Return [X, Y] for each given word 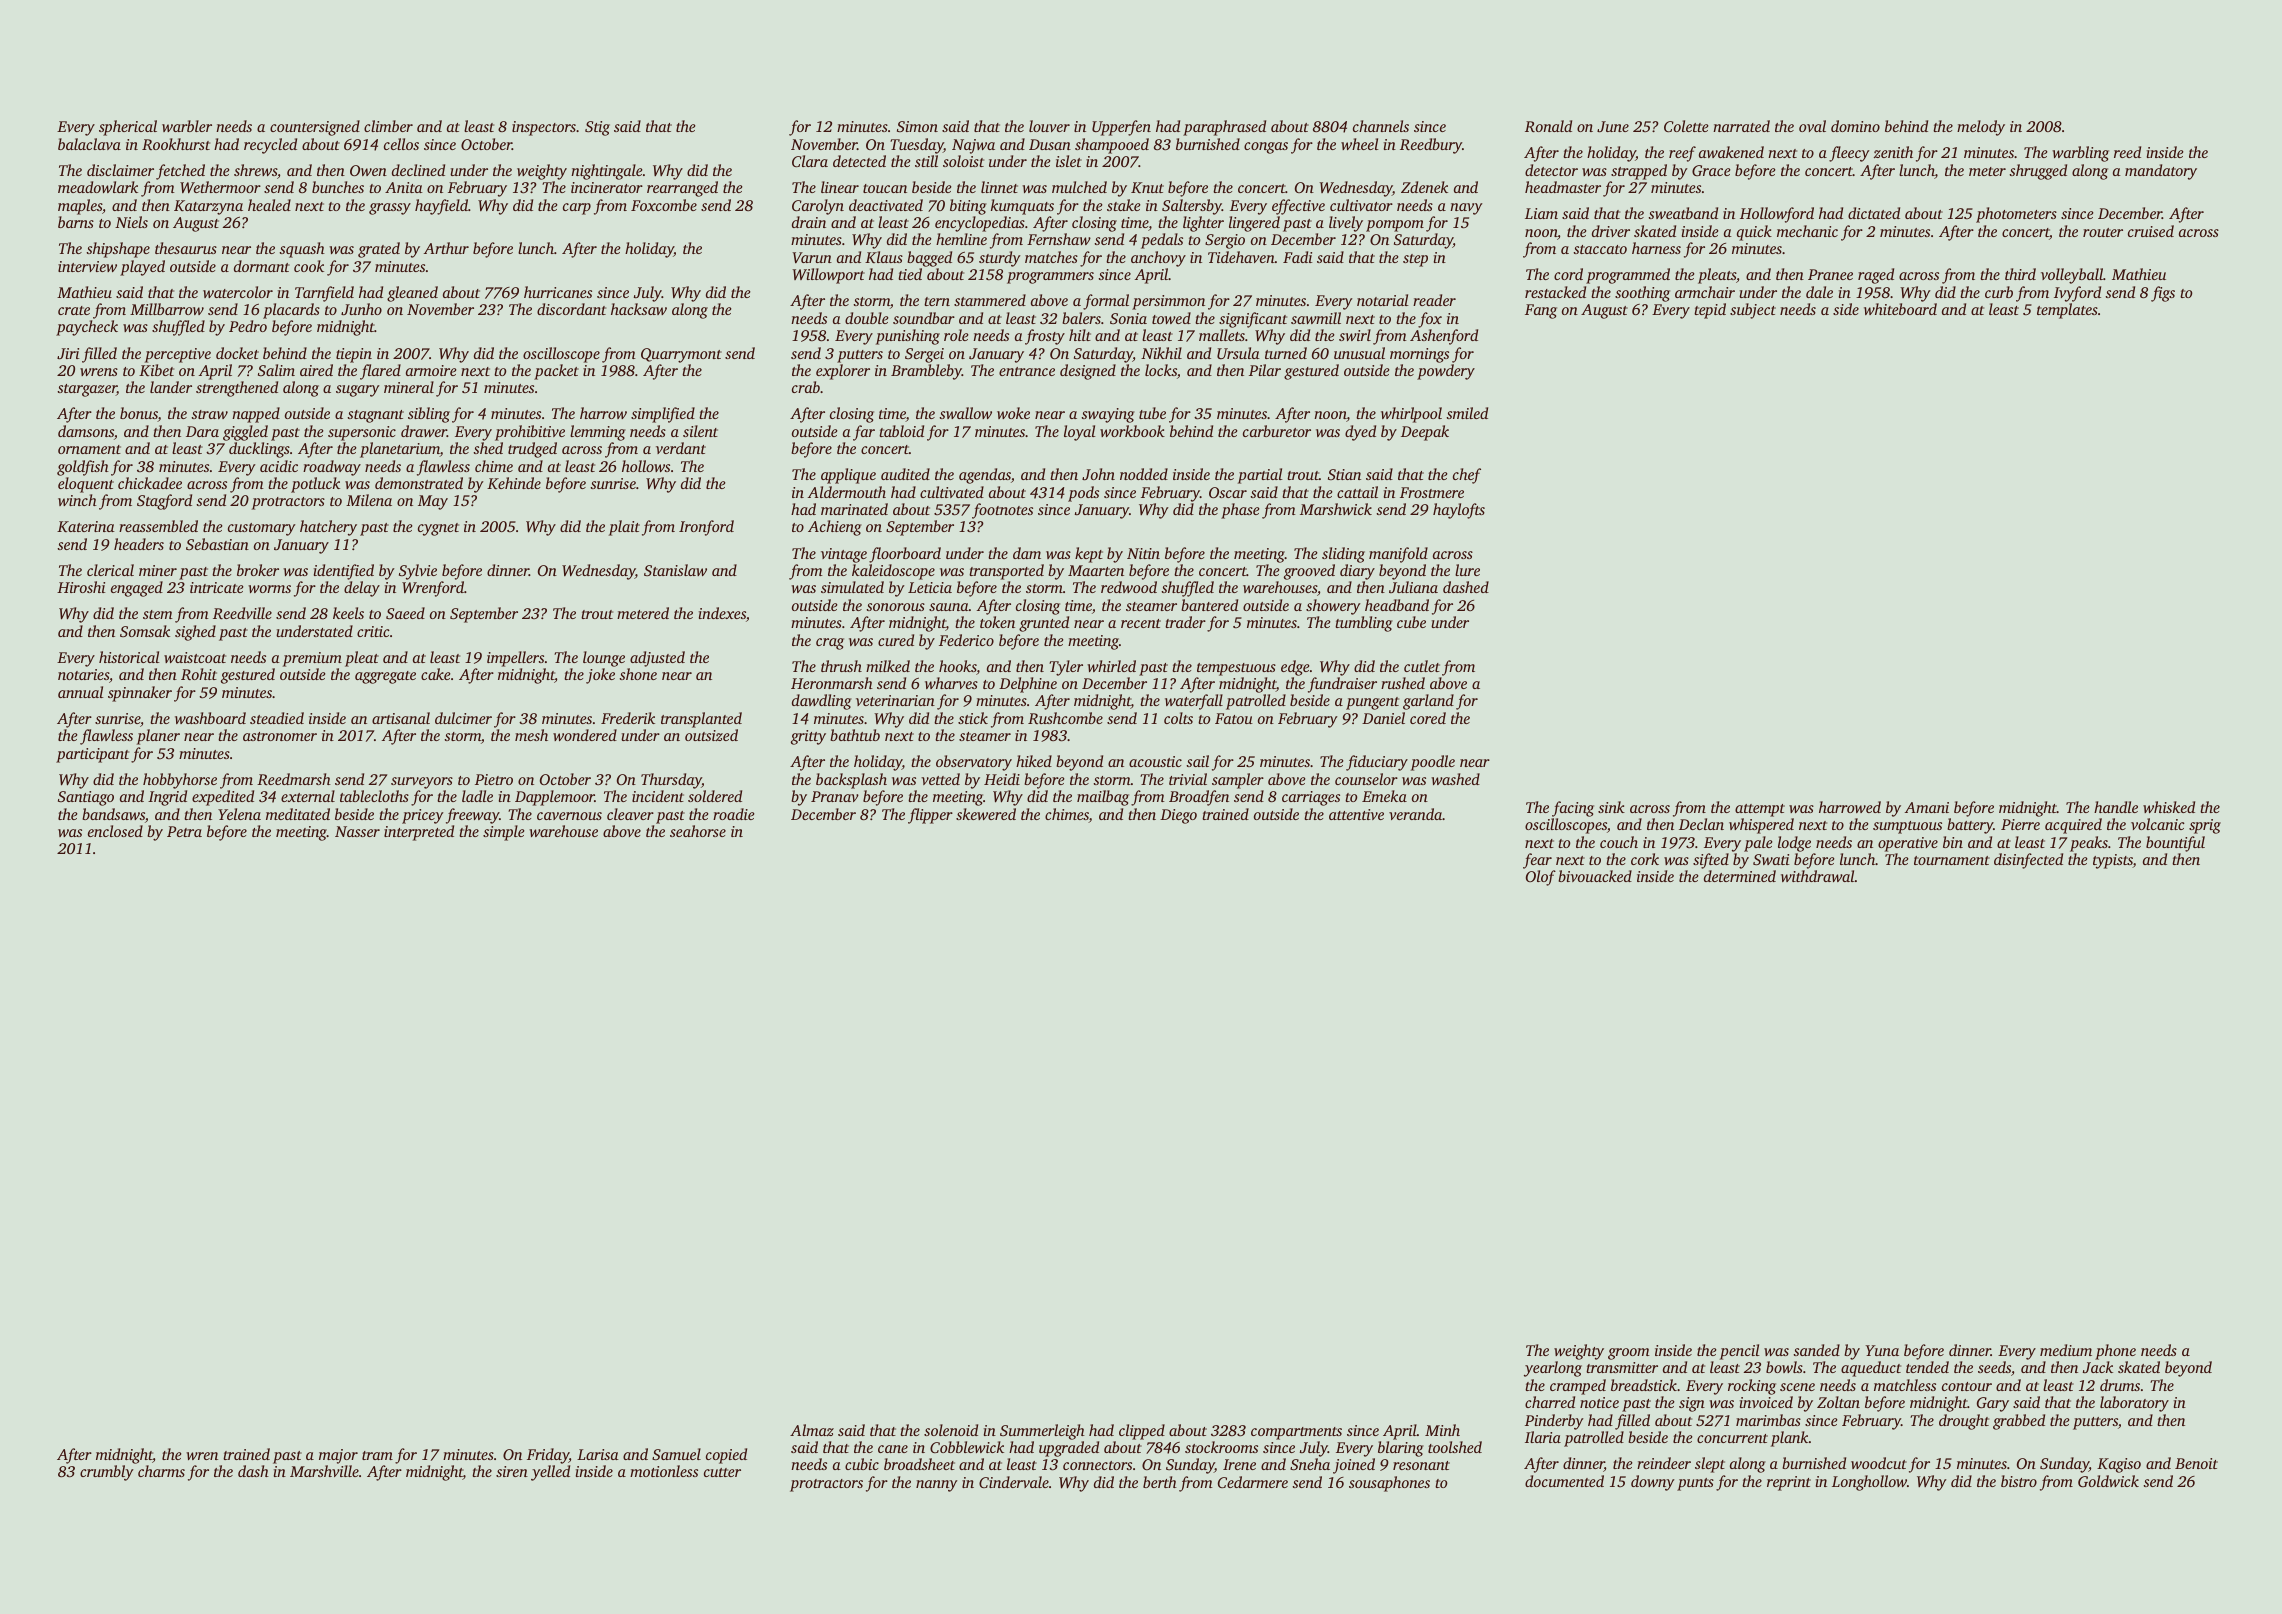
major [338, 1456]
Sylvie [418, 572]
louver [1049, 126]
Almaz [812, 1430]
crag [830, 644]
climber [388, 126]
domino [1855, 126]
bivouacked [1595, 876]
